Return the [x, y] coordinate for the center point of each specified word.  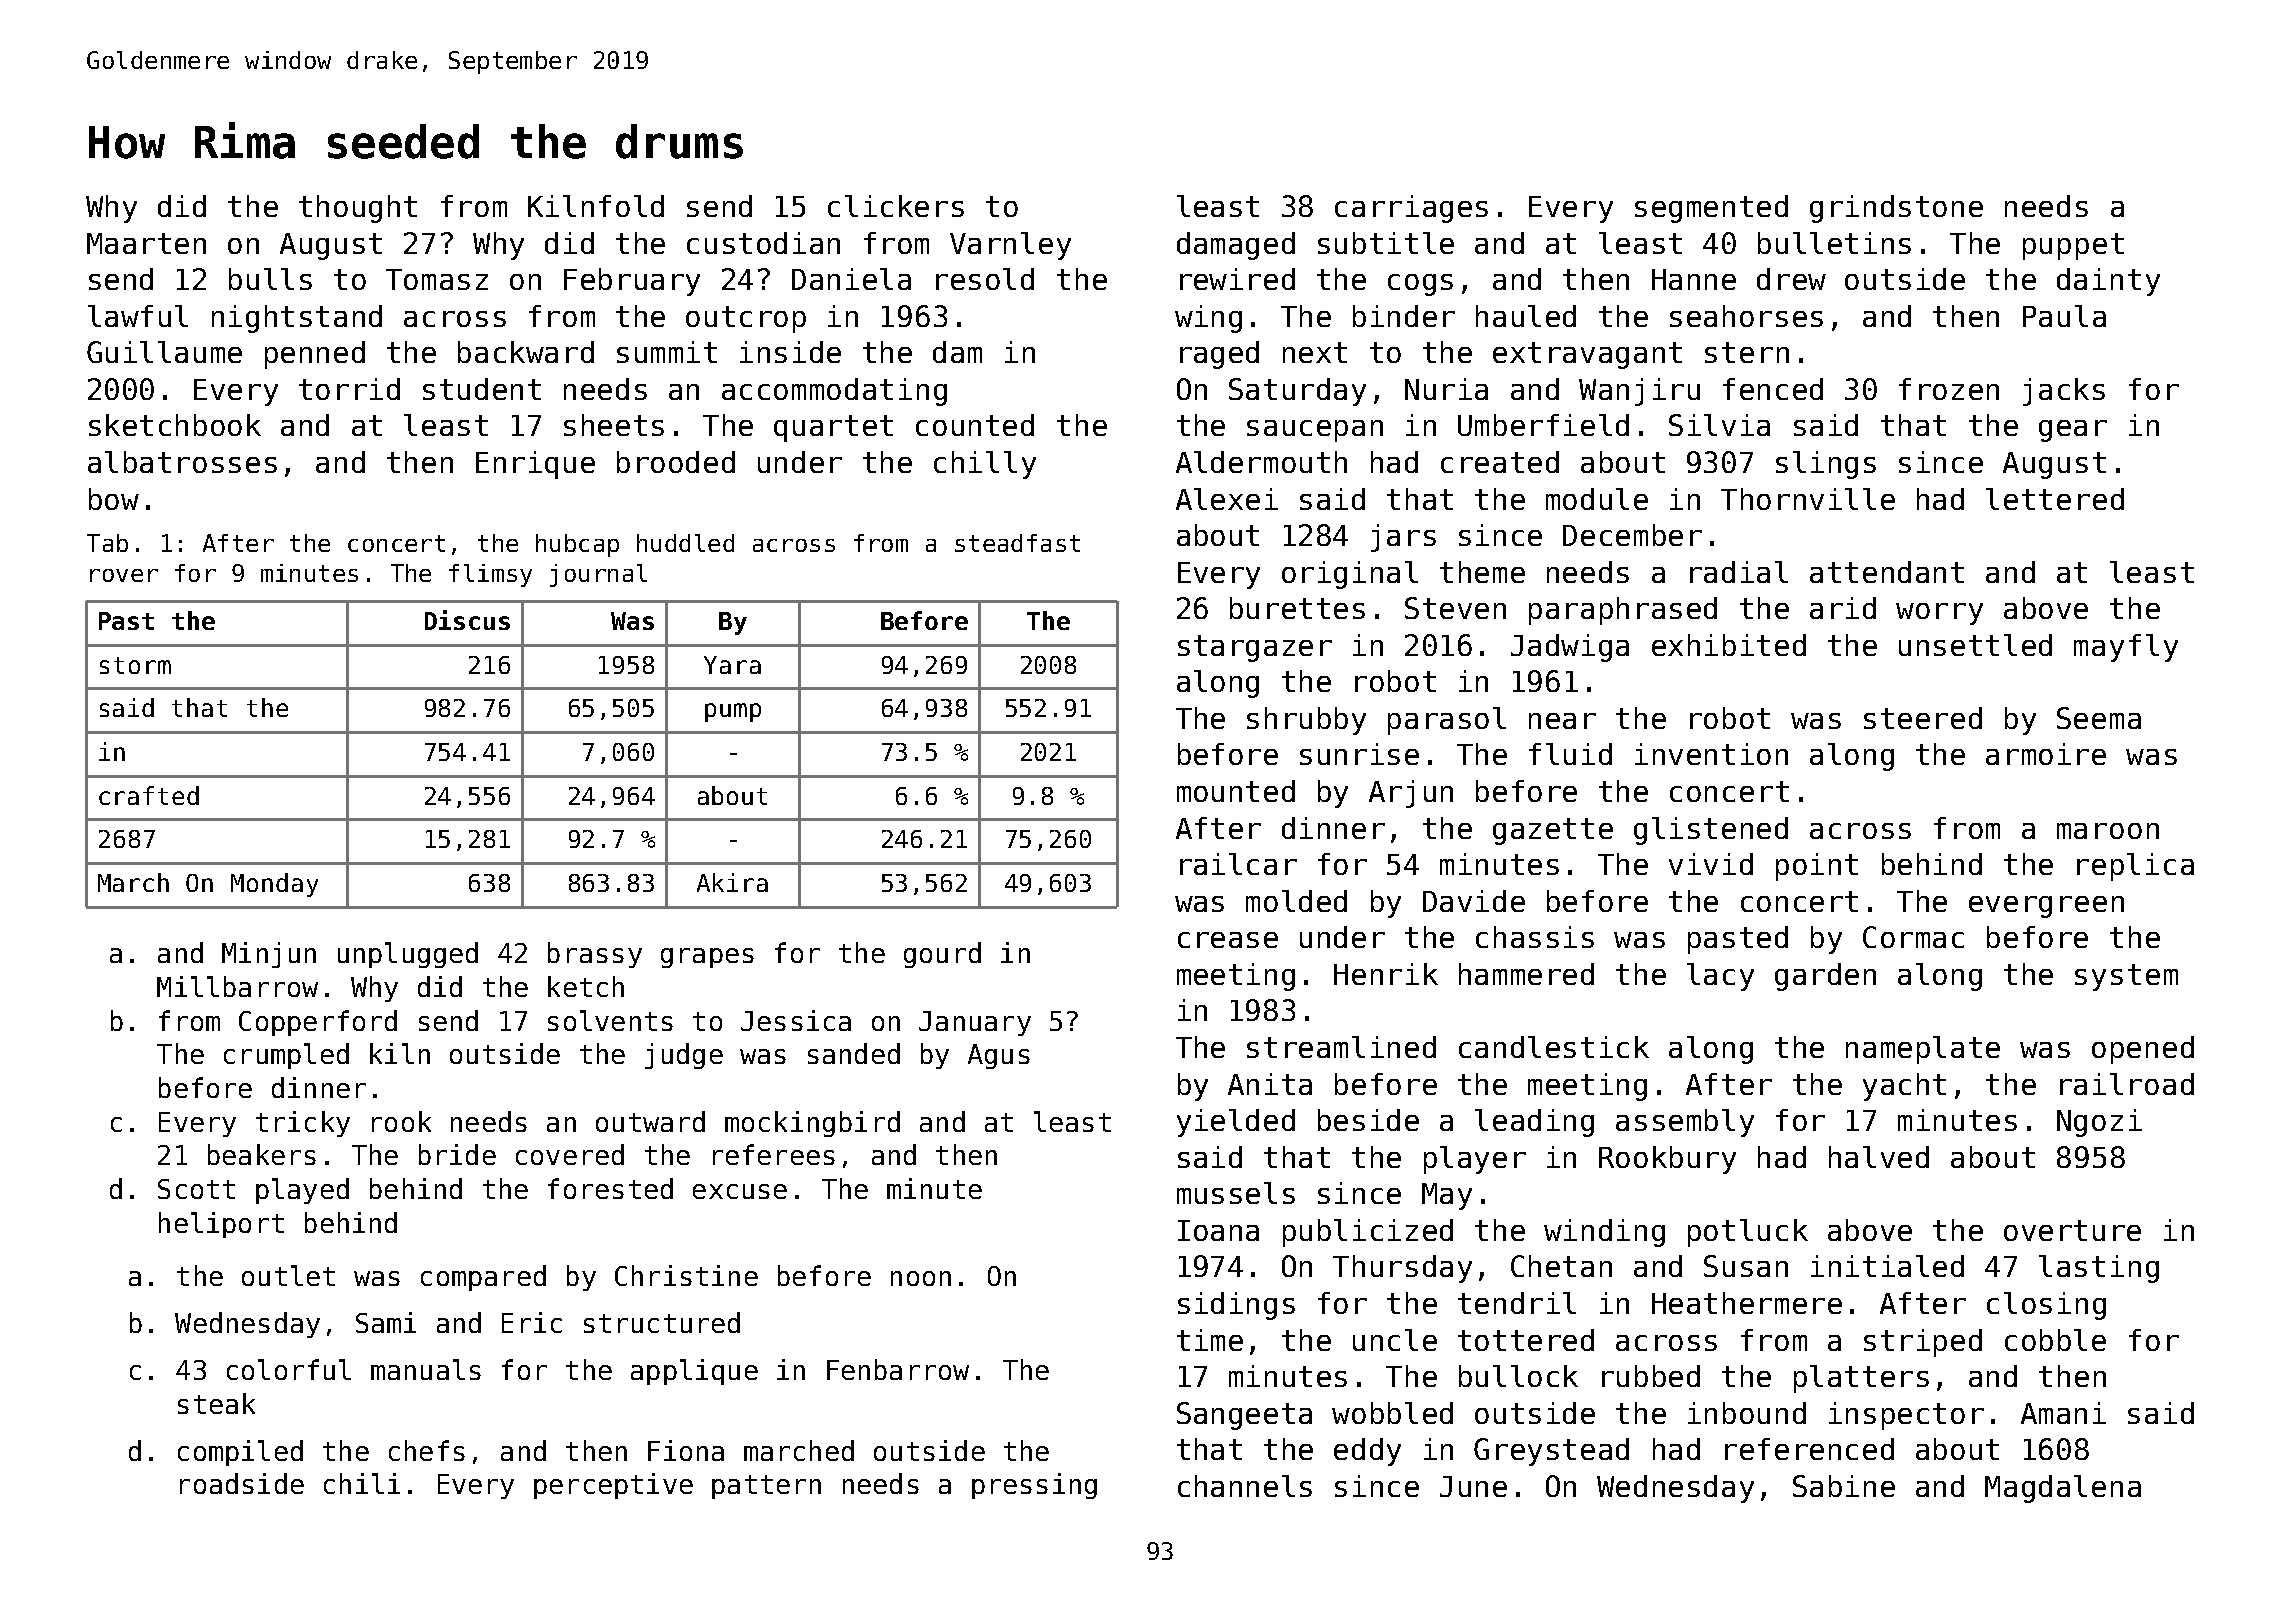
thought [358, 209]
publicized [1368, 1233]
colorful [289, 1369]
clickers [896, 206]
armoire [2046, 754]
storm [135, 665]
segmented [1711, 209]
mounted [1236, 791]
